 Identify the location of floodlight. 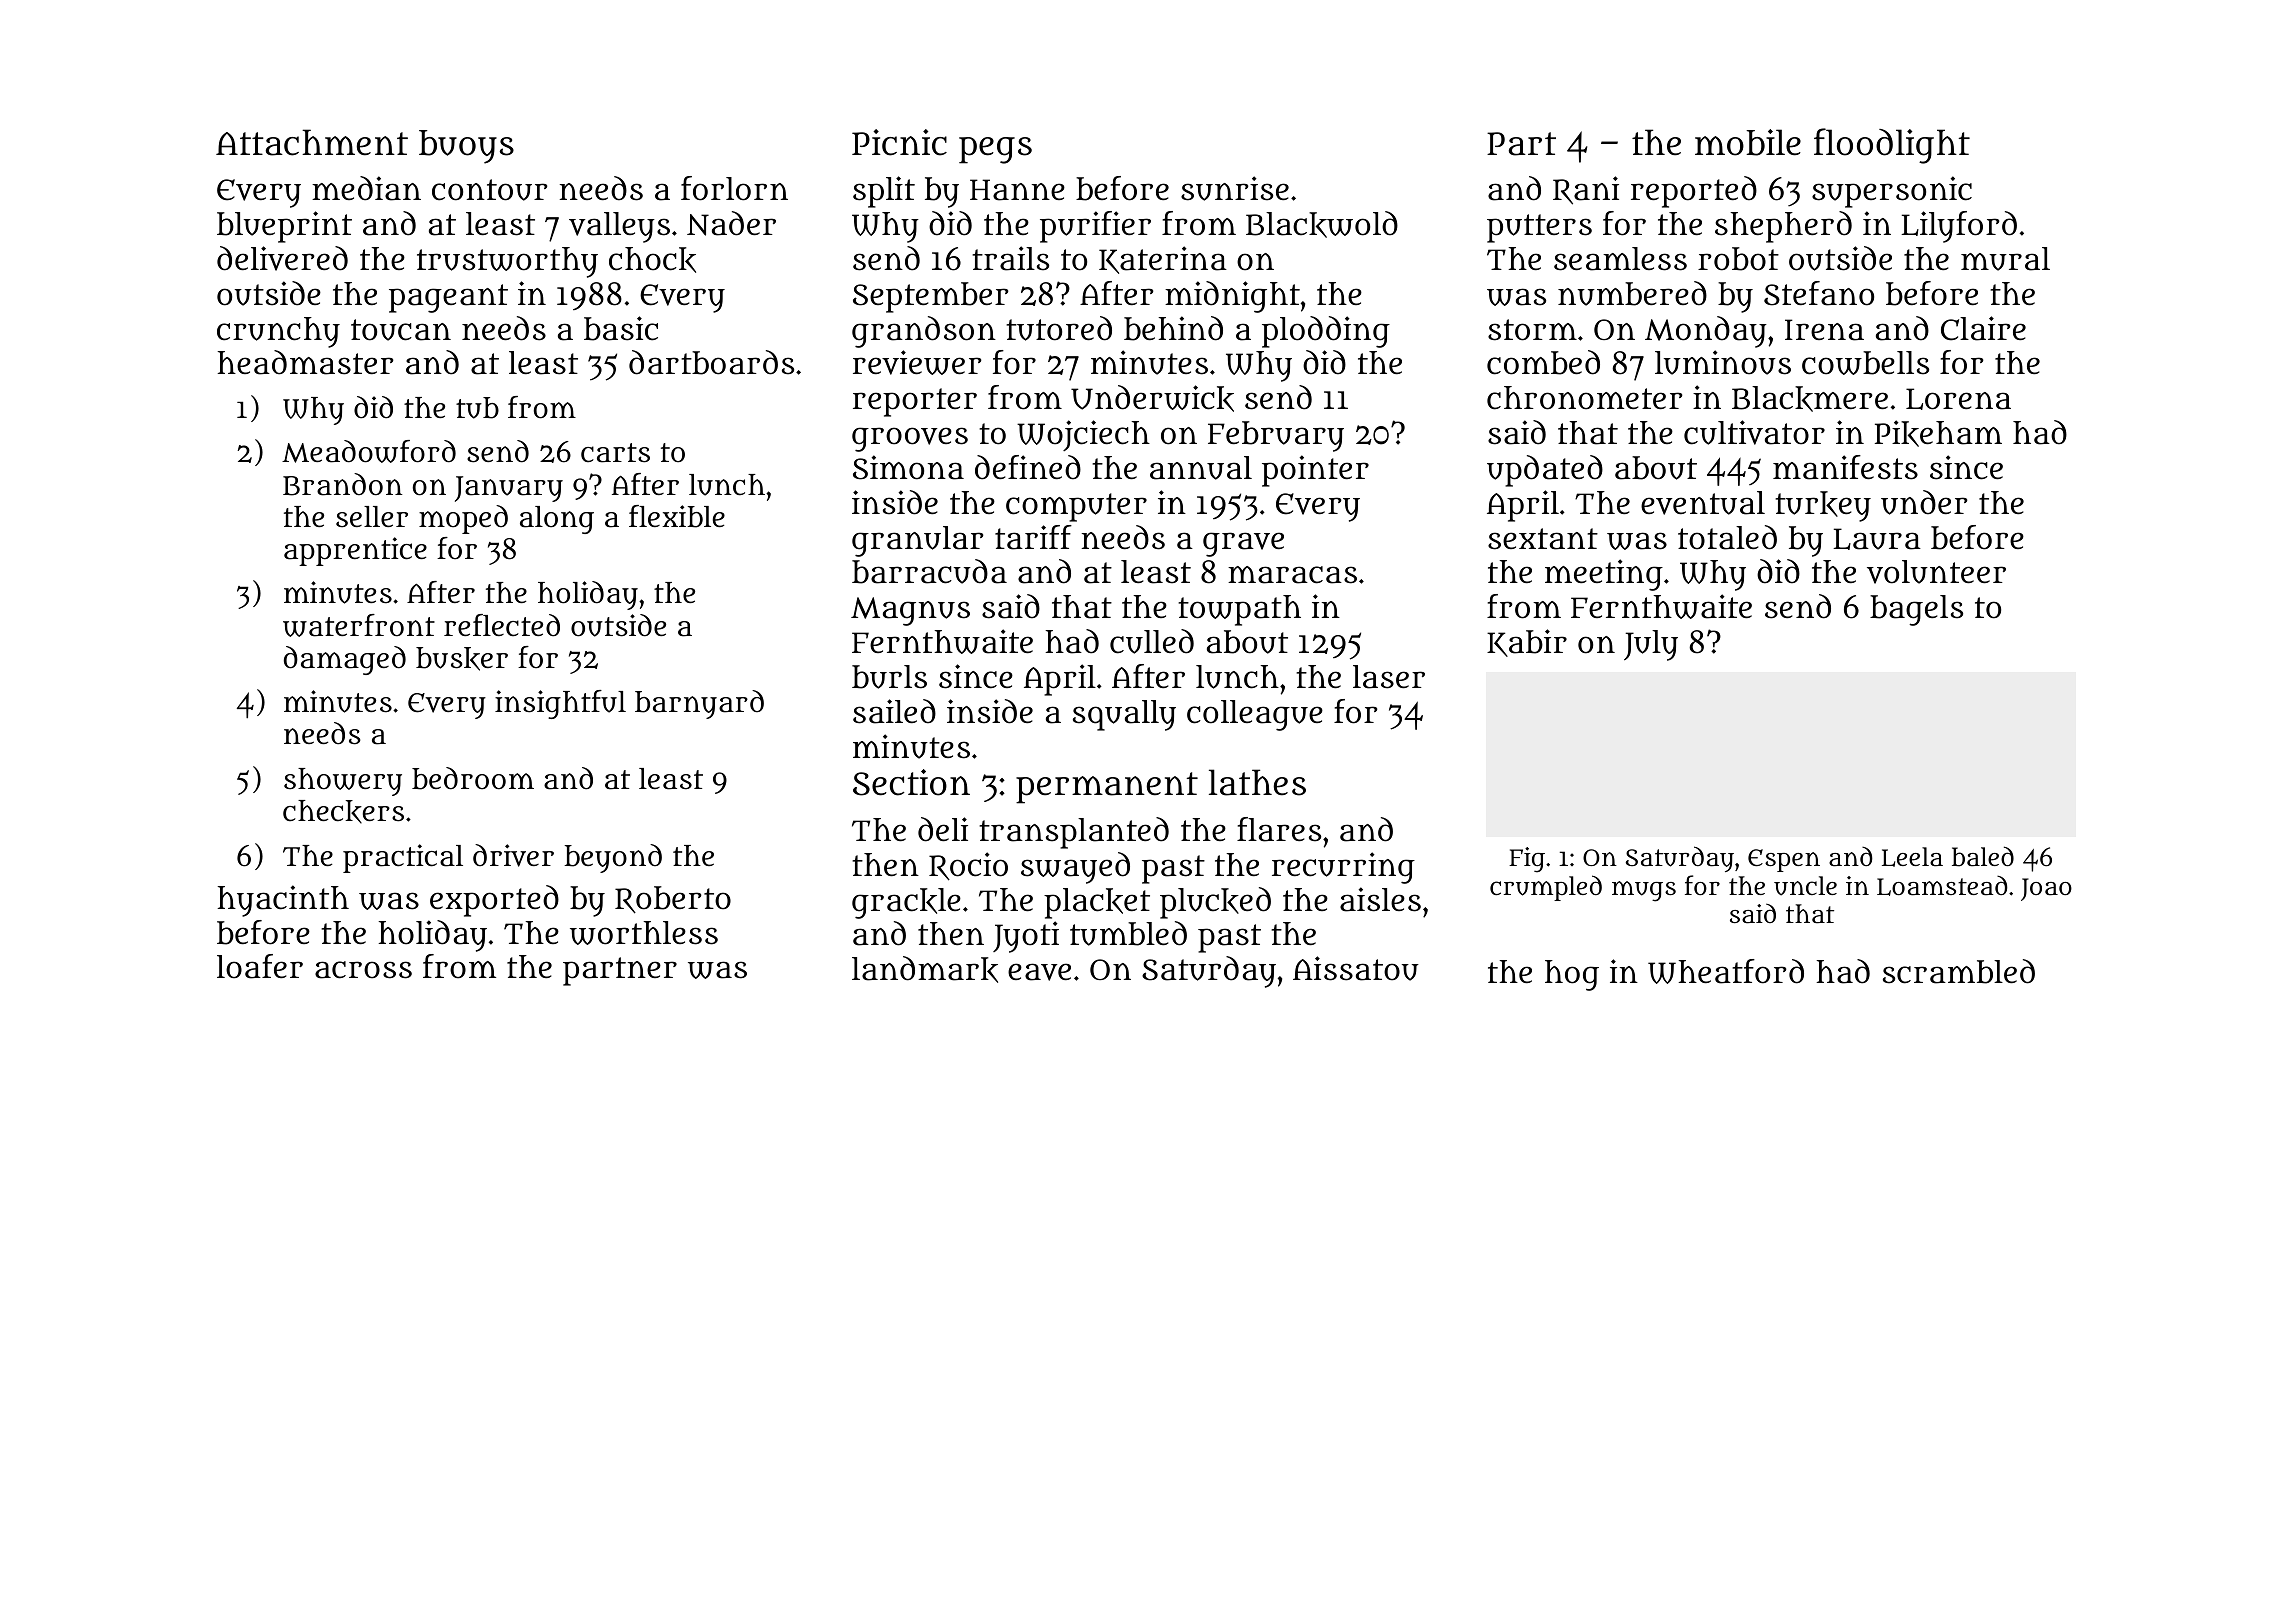
(1892, 146).
